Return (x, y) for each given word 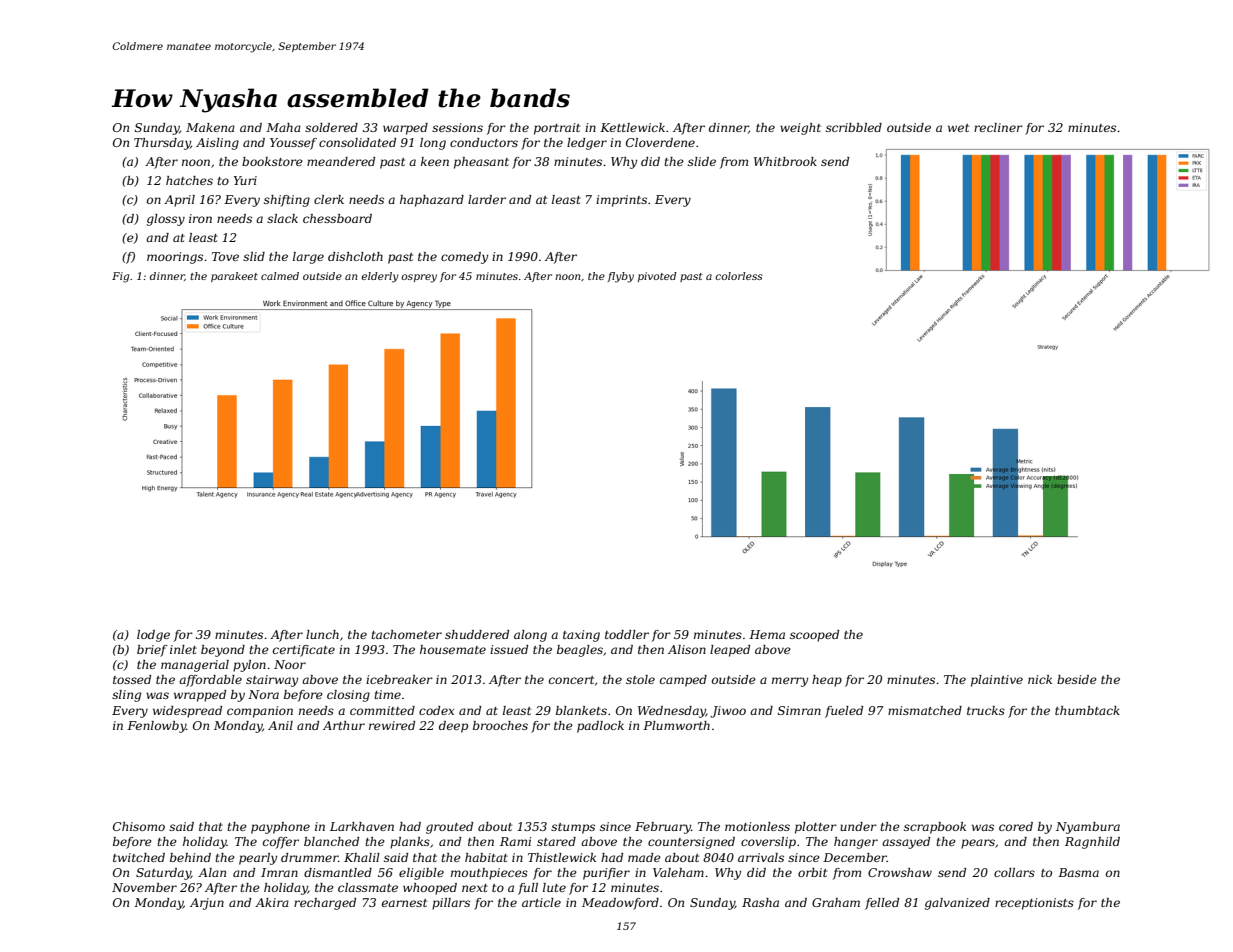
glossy (166, 220)
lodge (153, 636)
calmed (280, 276)
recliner (998, 127)
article (541, 902)
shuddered (477, 634)
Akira (272, 902)
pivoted (657, 277)
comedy (464, 258)
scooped (814, 636)
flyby (620, 277)
